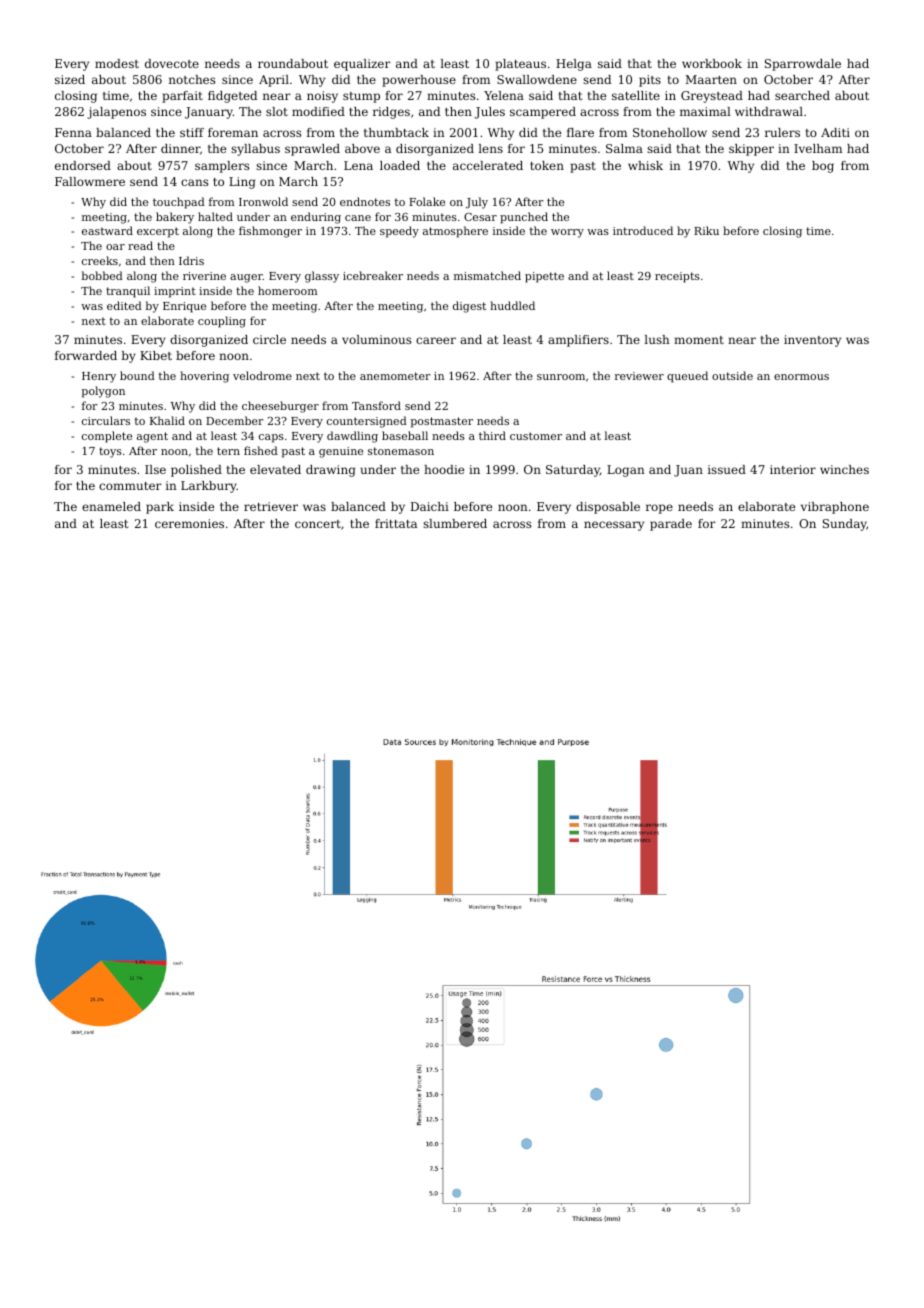 The height and width of the screenshot is (1308, 924). I want to click on inventory, so click(812, 341).
